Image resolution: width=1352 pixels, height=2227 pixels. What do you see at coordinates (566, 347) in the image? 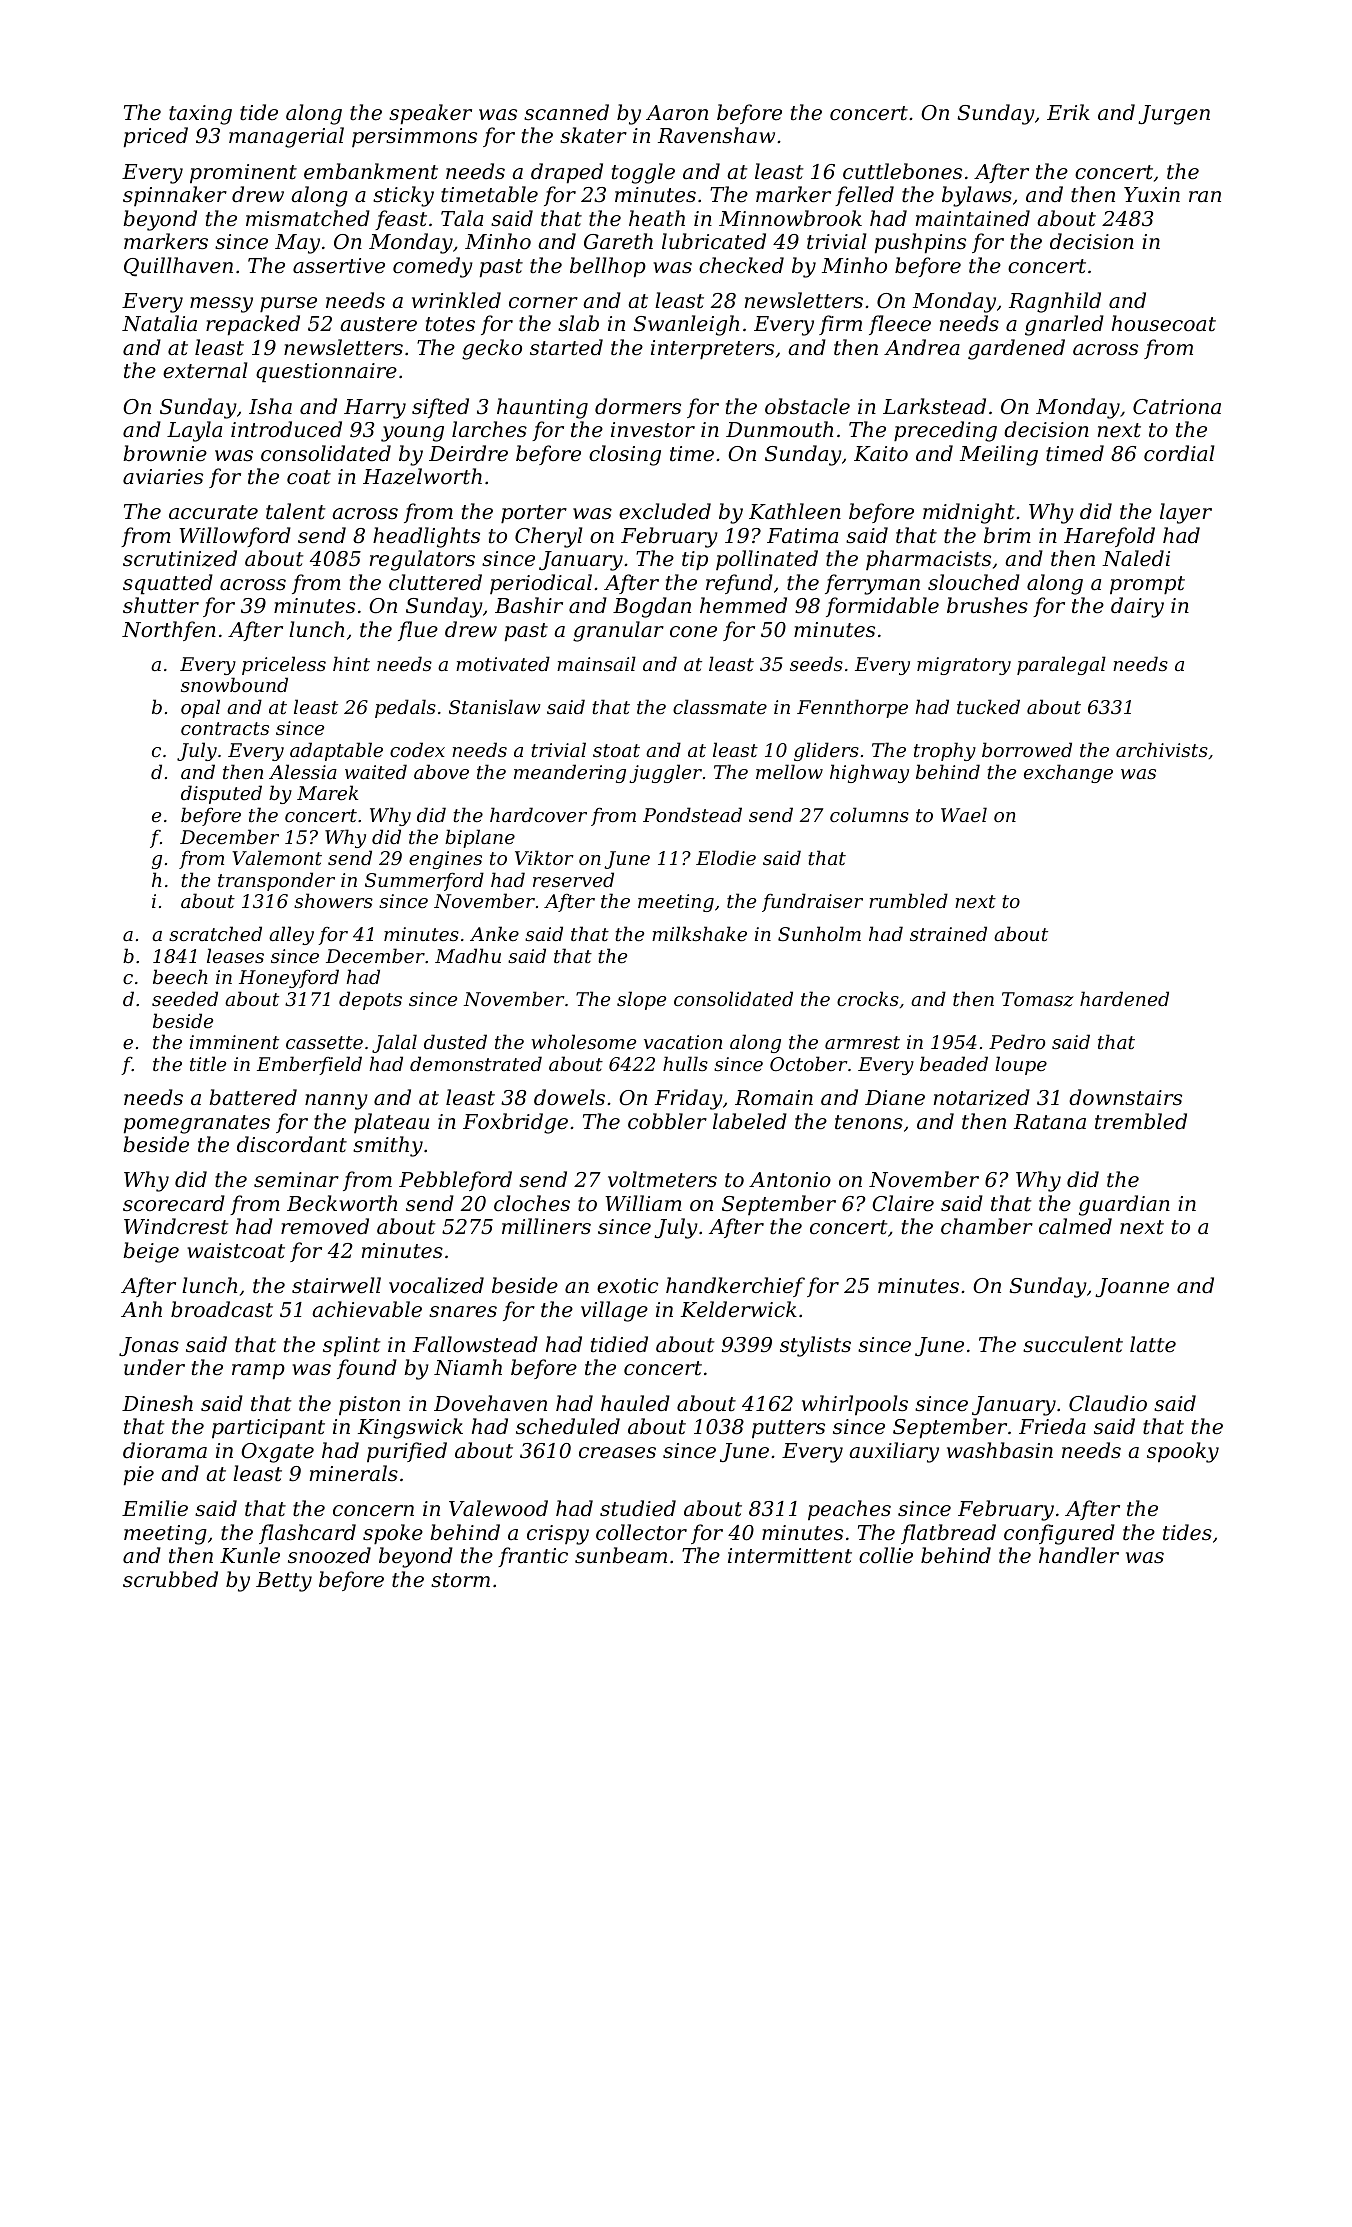
I see `started` at bounding box center [566, 347].
